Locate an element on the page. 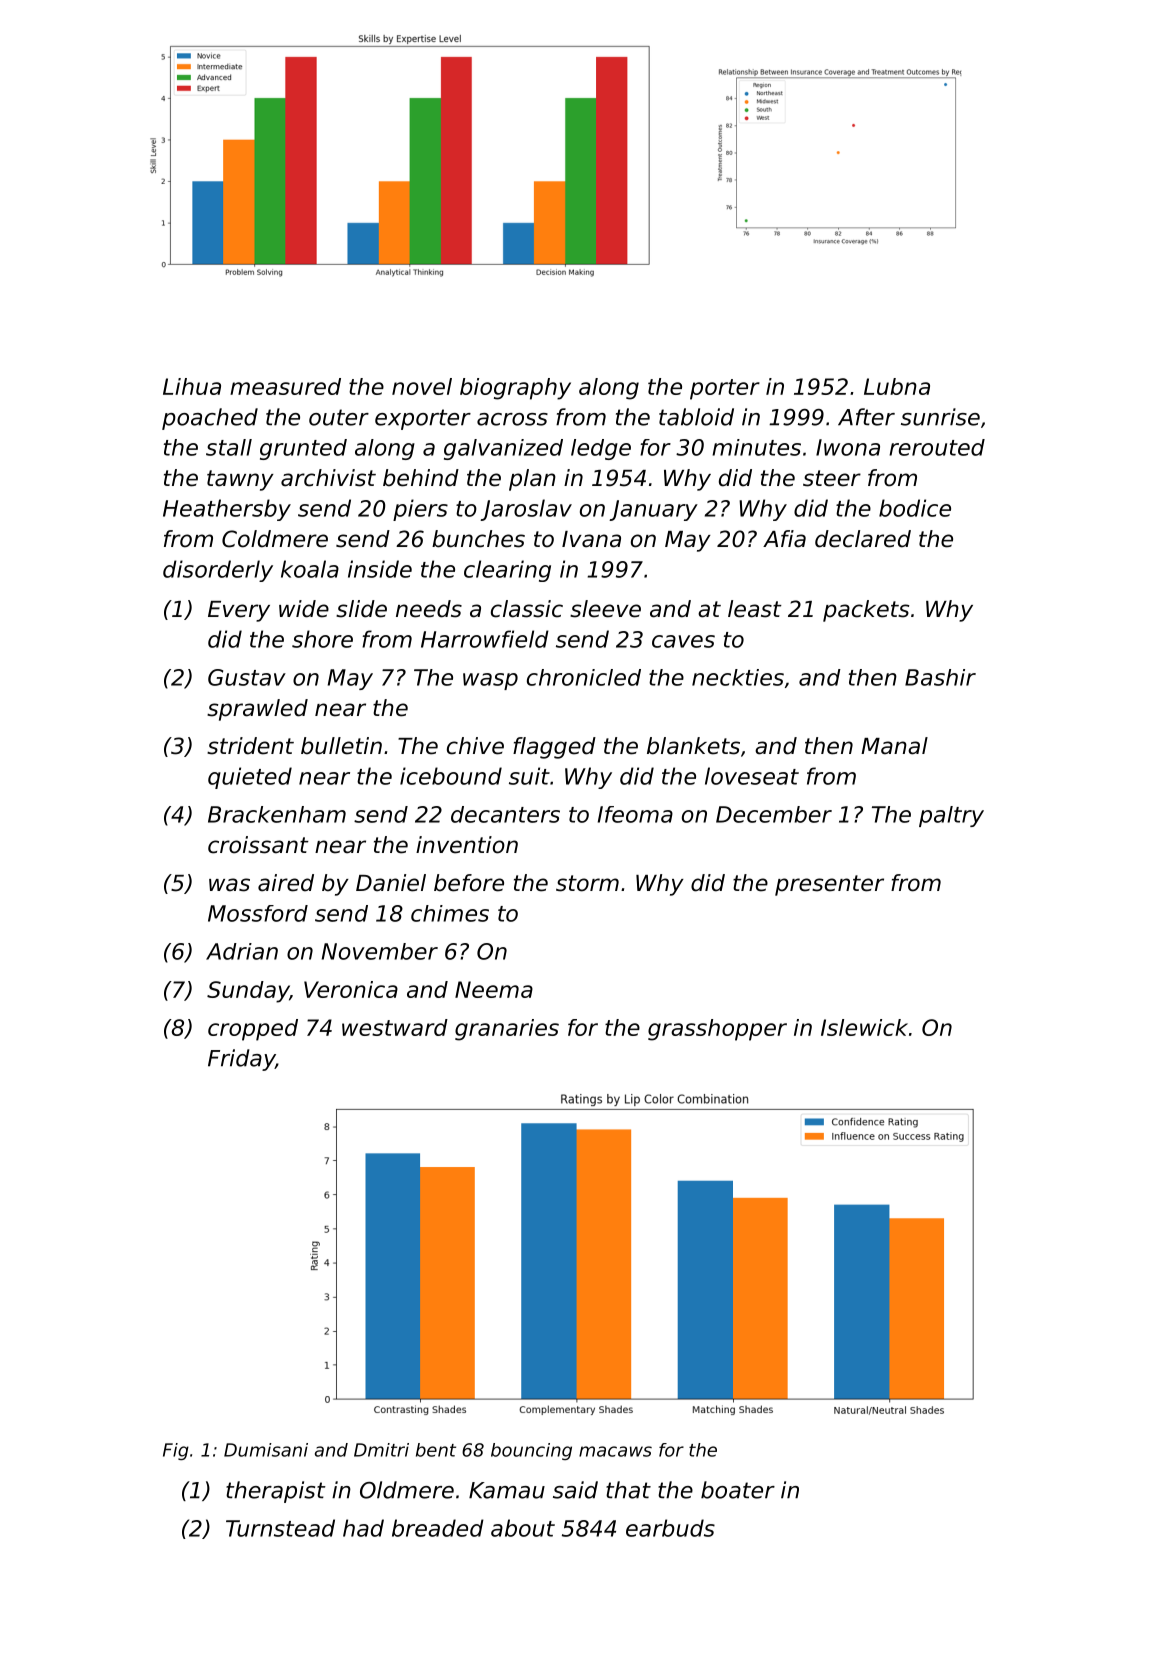 The width and height of the image is (1165, 1654). Lihua is located at coordinates (192, 386).
